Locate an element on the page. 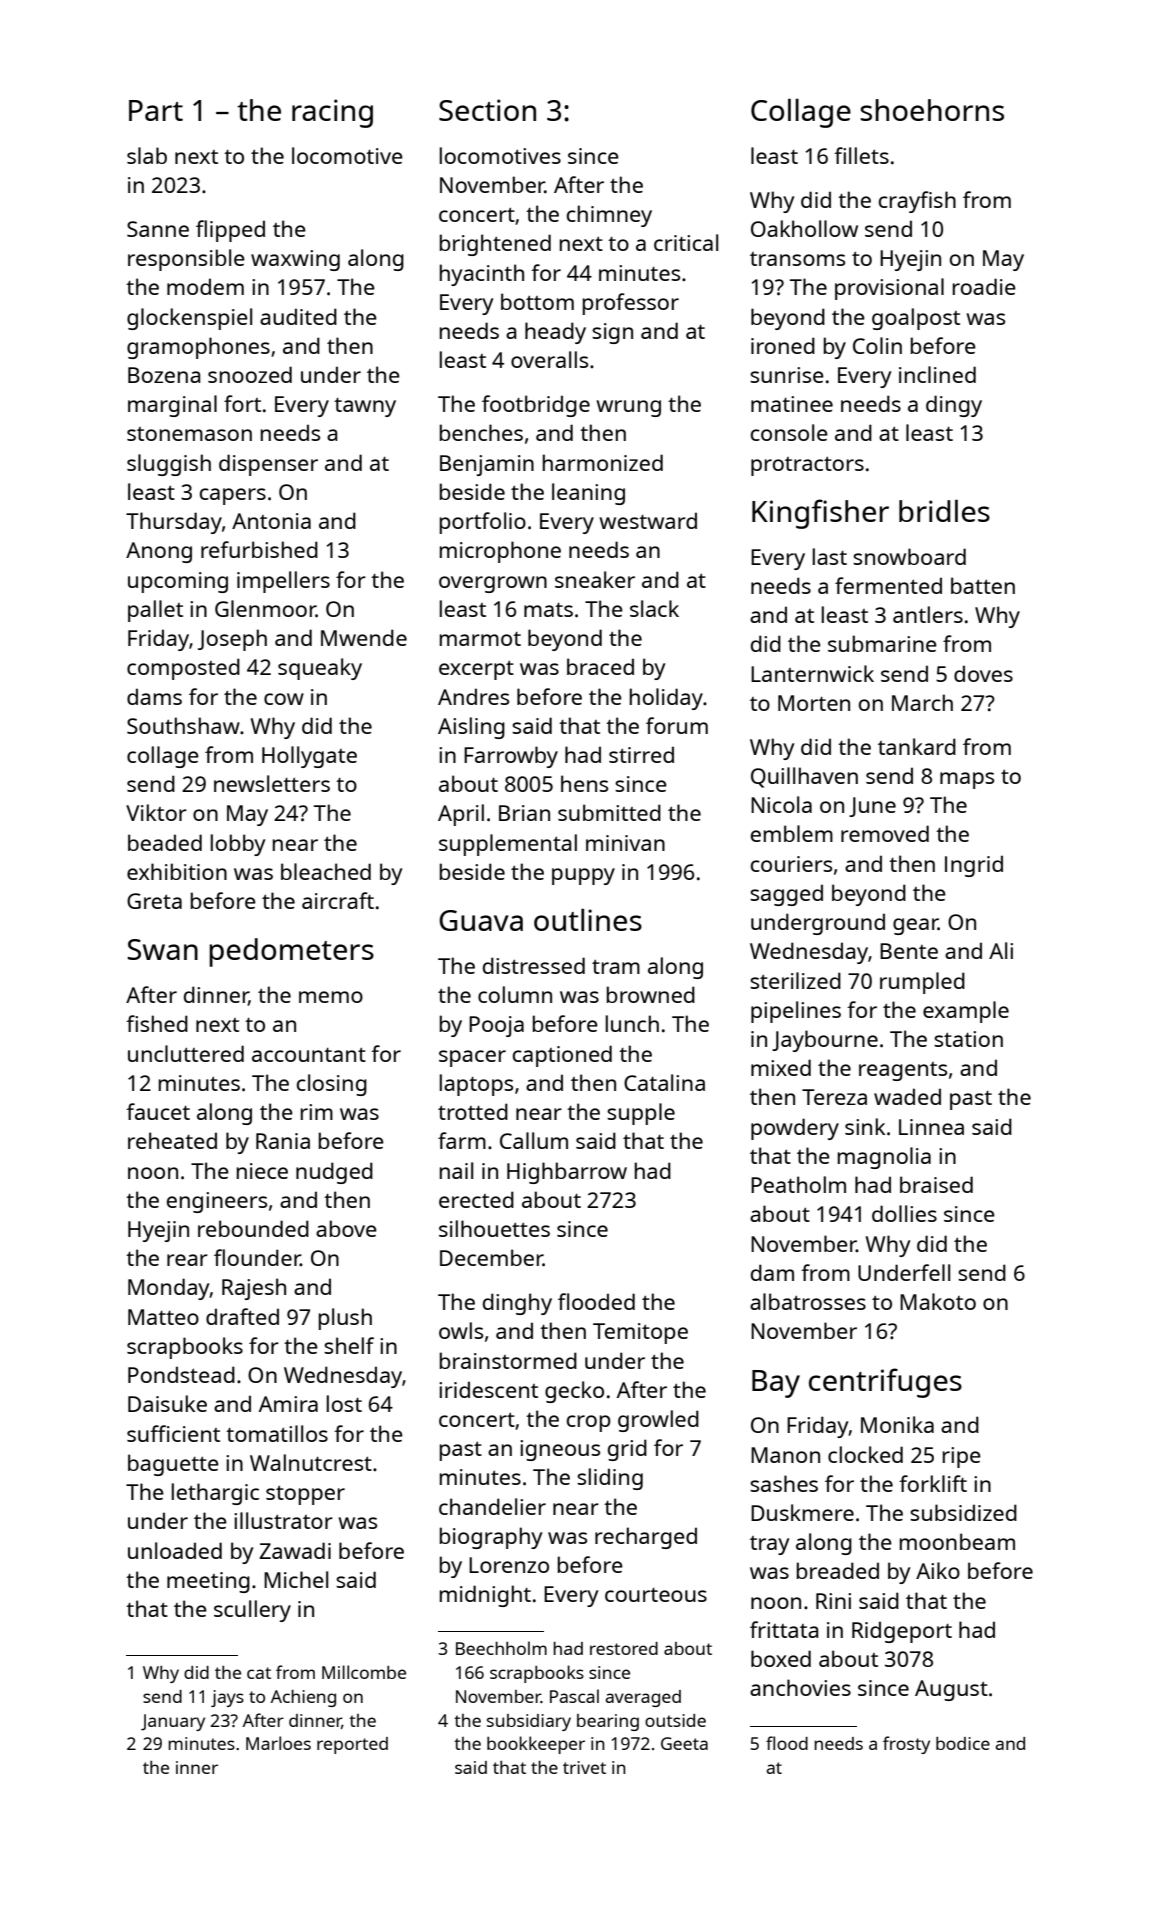 This image has width=1161, height=1912. gecko is located at coordinates (574, 1392).
